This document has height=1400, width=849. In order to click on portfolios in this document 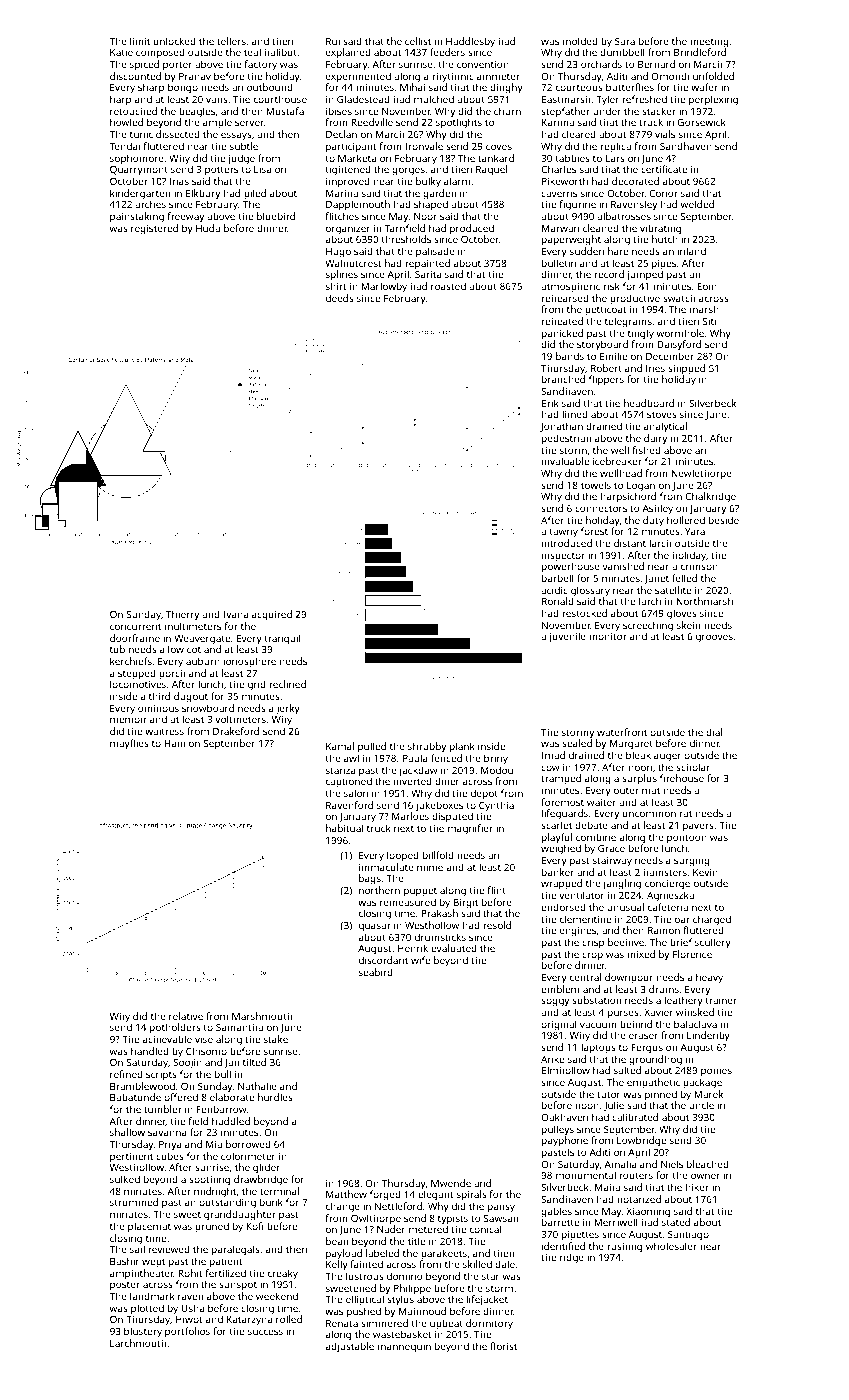, I will do `click(187, 1332)`.
